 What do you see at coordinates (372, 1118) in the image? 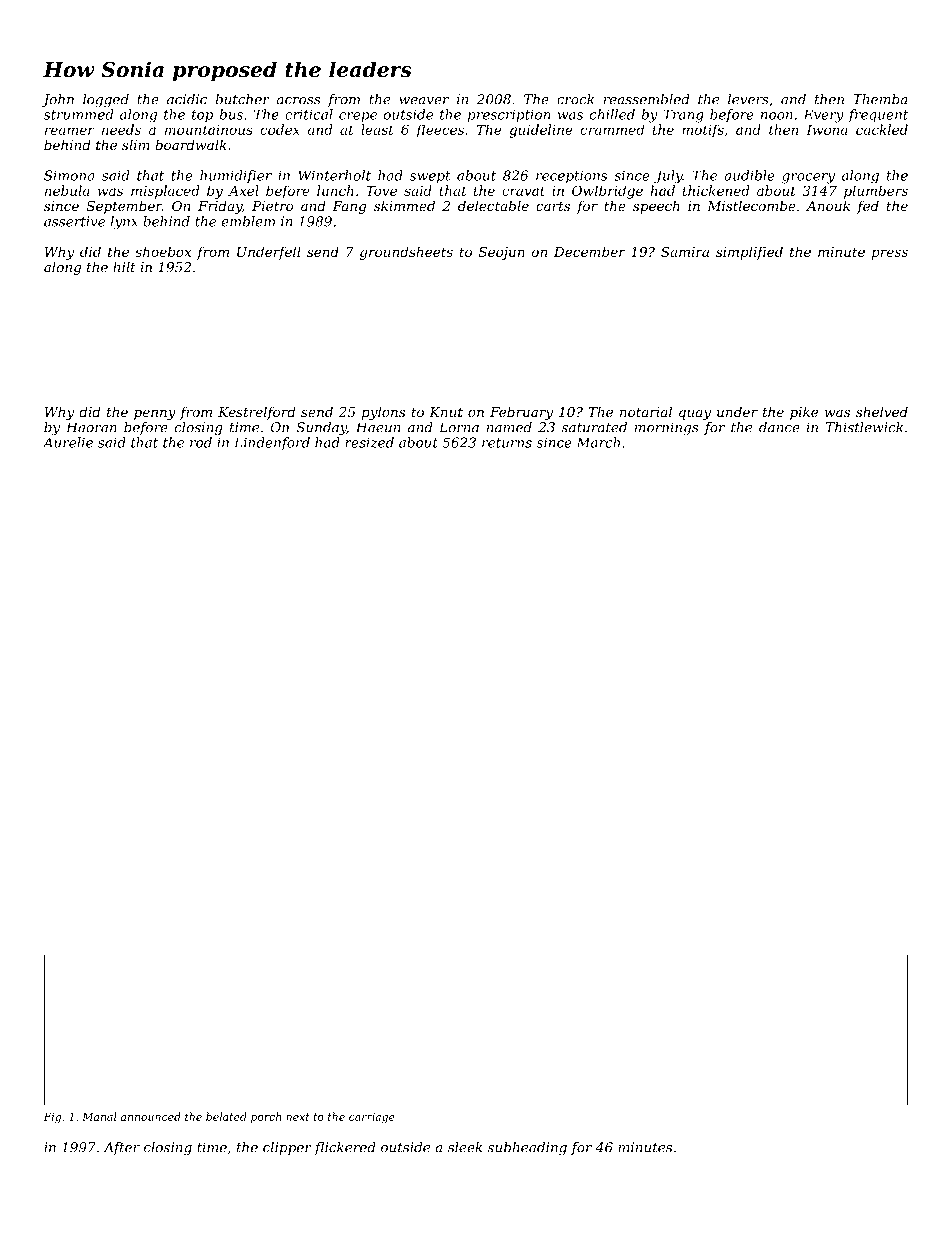
I see `carriage` at bounding box center [372, 1118].
